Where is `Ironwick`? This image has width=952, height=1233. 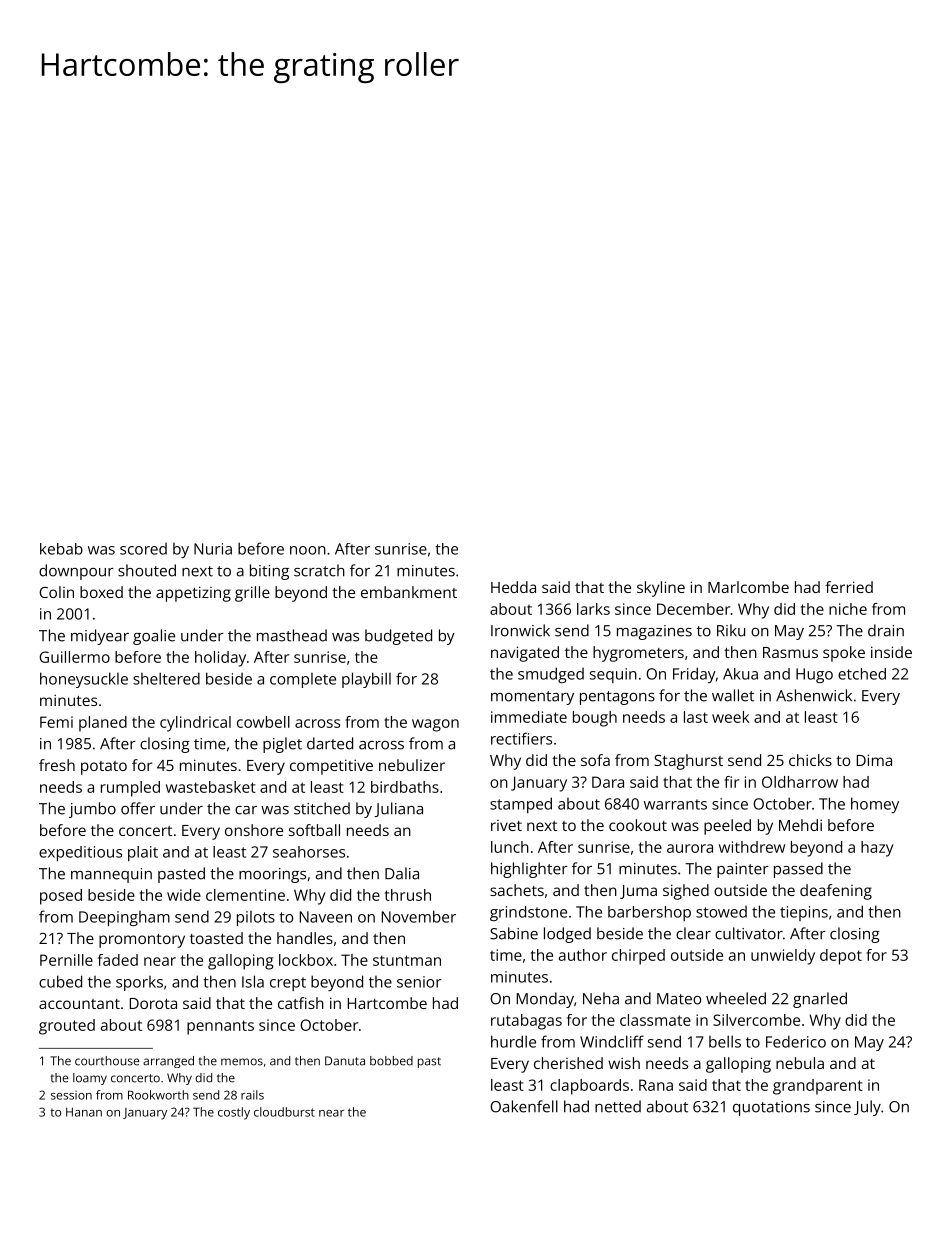
Ironwick is located at coordinates (520, 630).
